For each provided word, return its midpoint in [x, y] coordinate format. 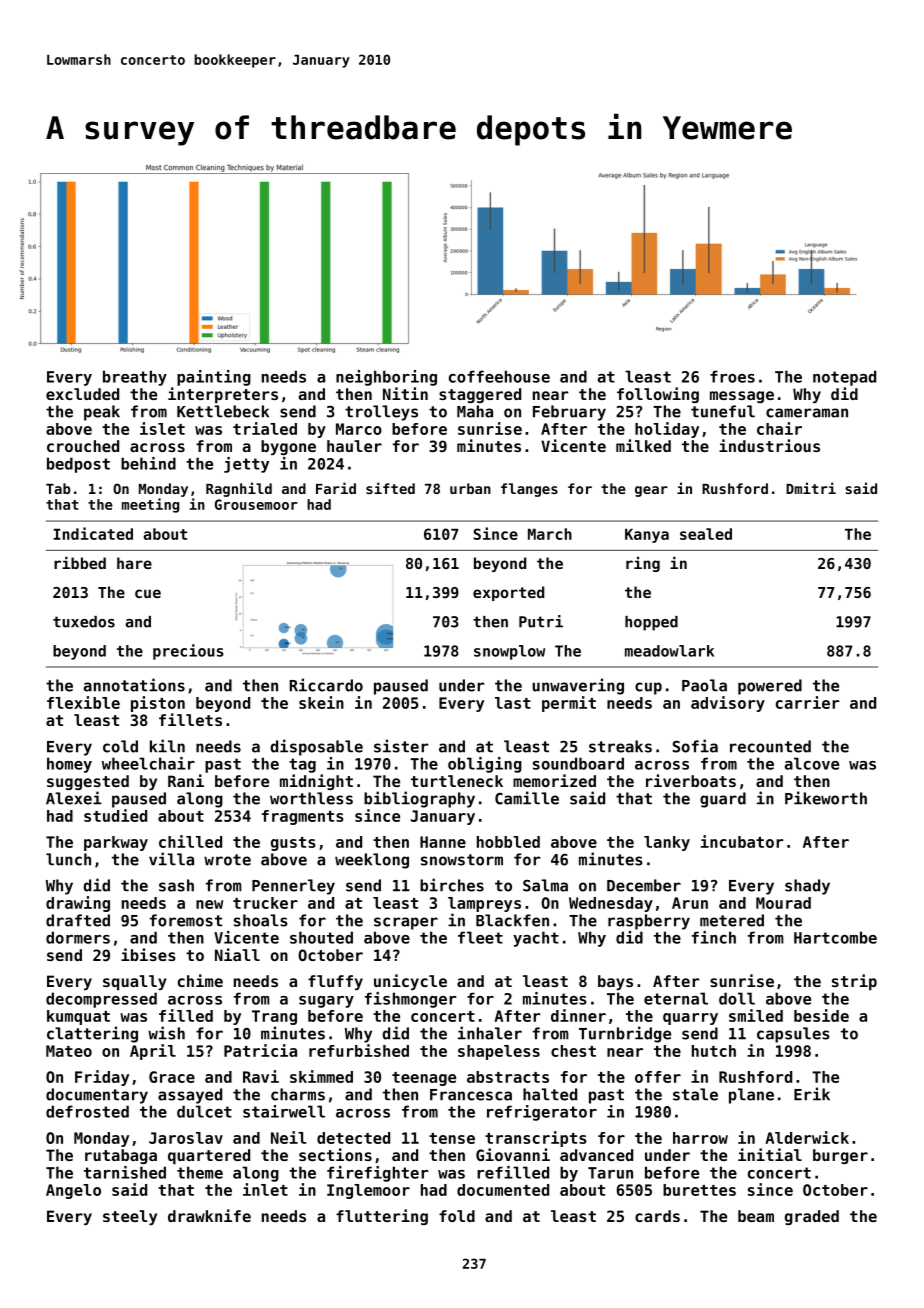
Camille [527, 798]
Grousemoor [256, 504]
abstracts [508, 1077]
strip [854, 982]
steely [130, 1217]
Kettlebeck [223, 411]
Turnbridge [625, 1034]
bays [615, 982]
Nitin [405, 393]
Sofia [695, 746]
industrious [769, 445]
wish [166, 1033]
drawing [78, 904]
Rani [186, 780]
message [742, 397]
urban [470, 488]
